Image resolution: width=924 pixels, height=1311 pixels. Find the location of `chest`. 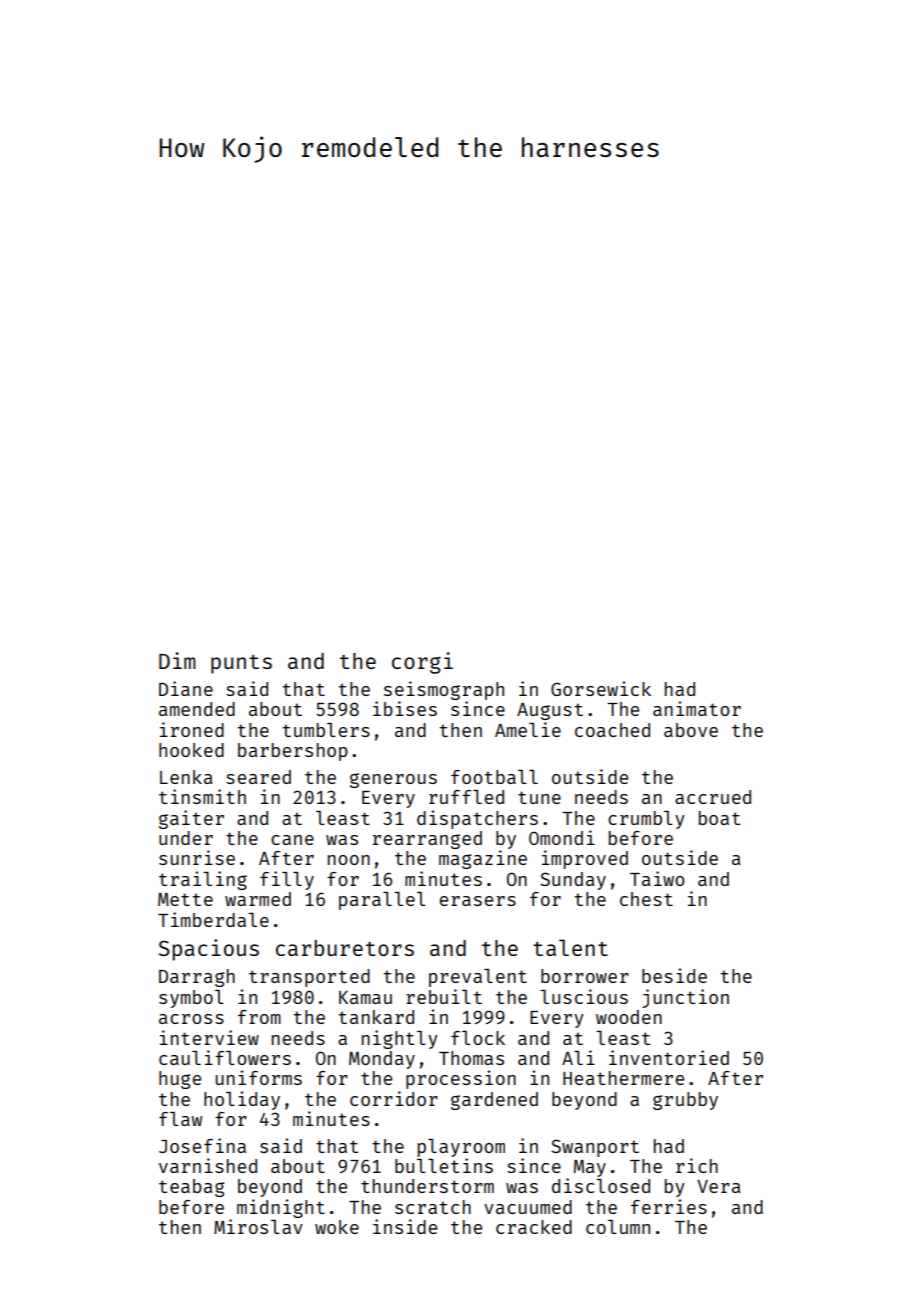

chest is located at coordinates (646, 899).
